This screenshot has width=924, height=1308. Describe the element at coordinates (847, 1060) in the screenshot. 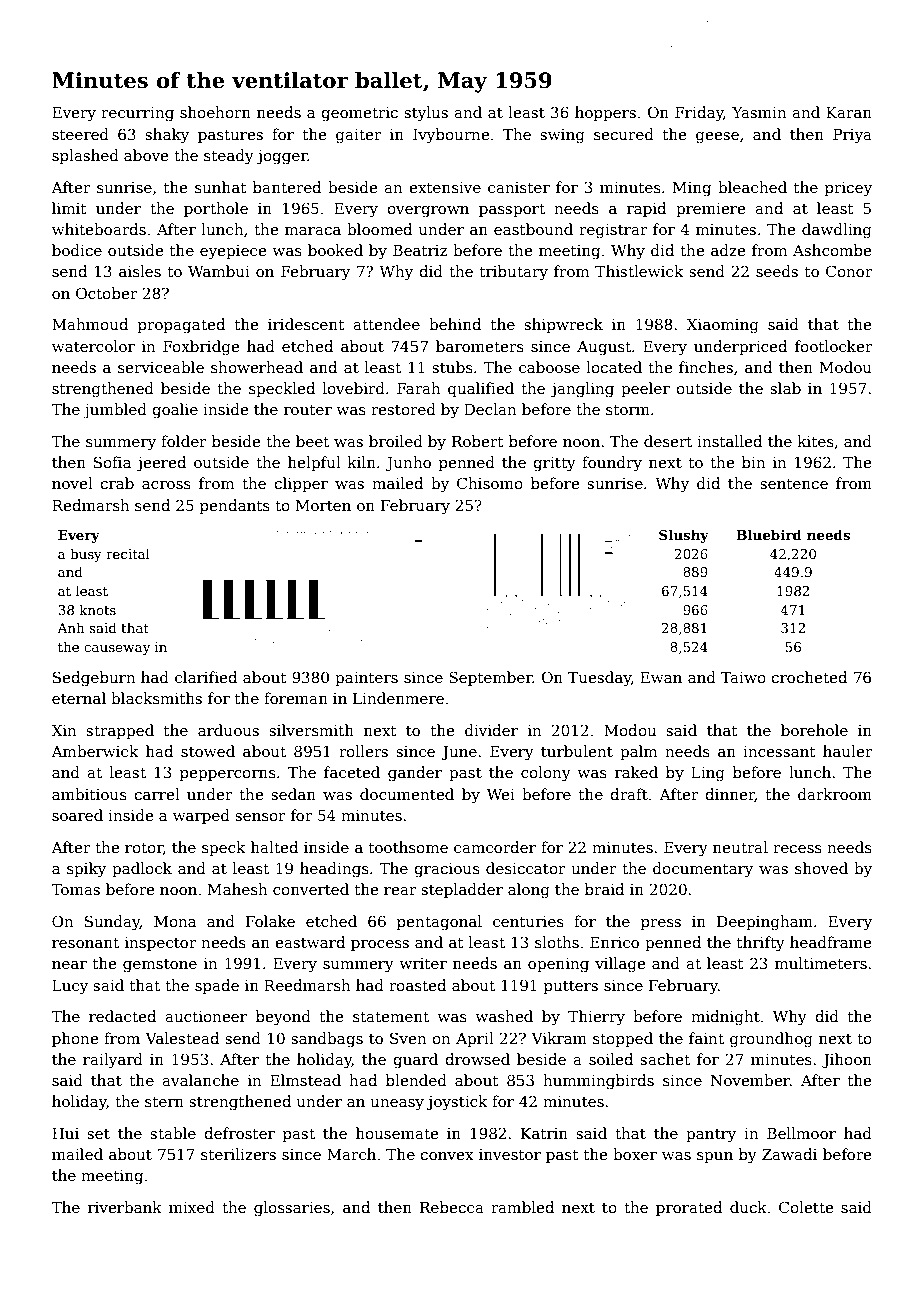

I see `Jihoon` at that location.
